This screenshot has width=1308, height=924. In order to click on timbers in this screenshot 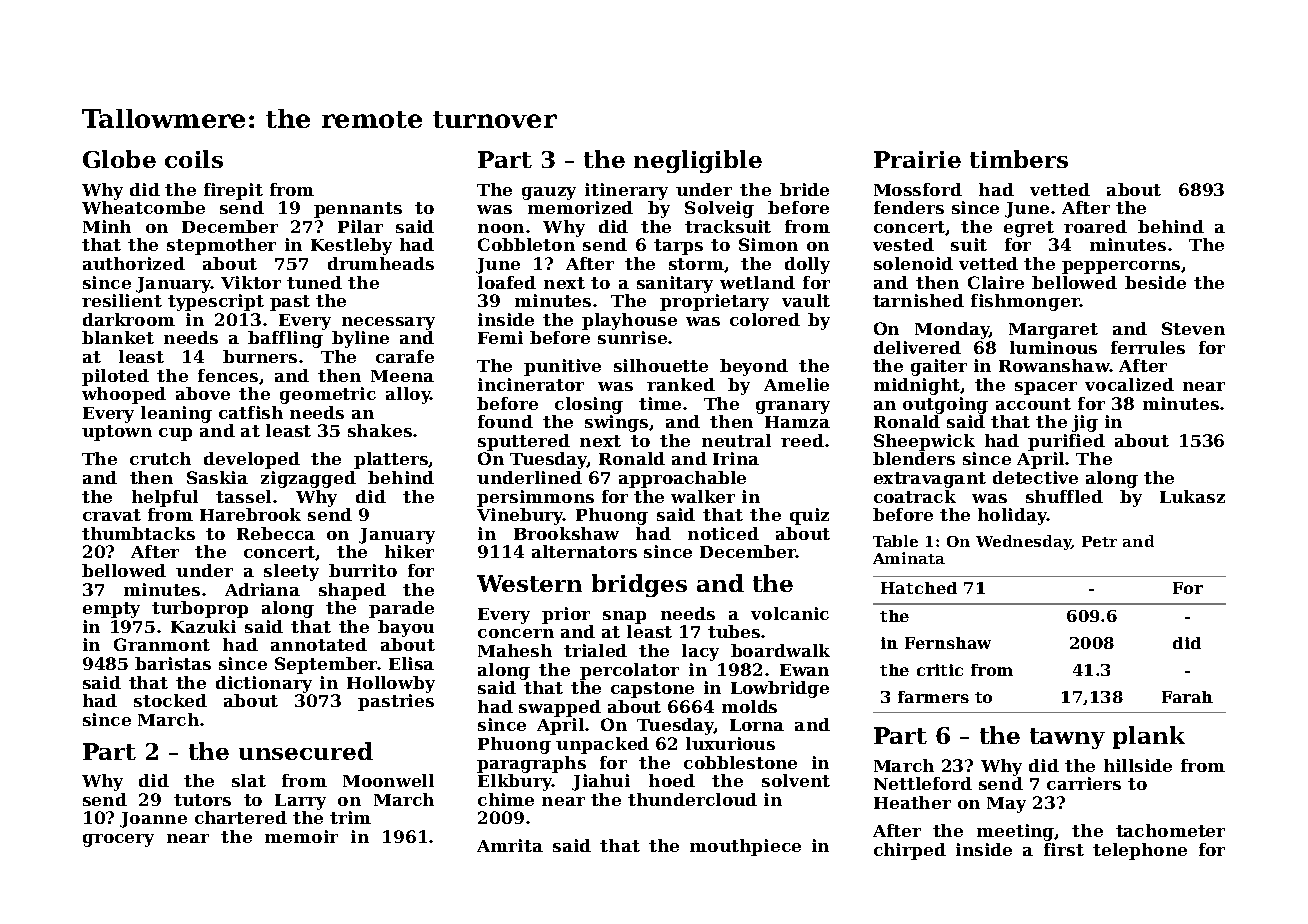, I will do `click(1019, 159)`.
